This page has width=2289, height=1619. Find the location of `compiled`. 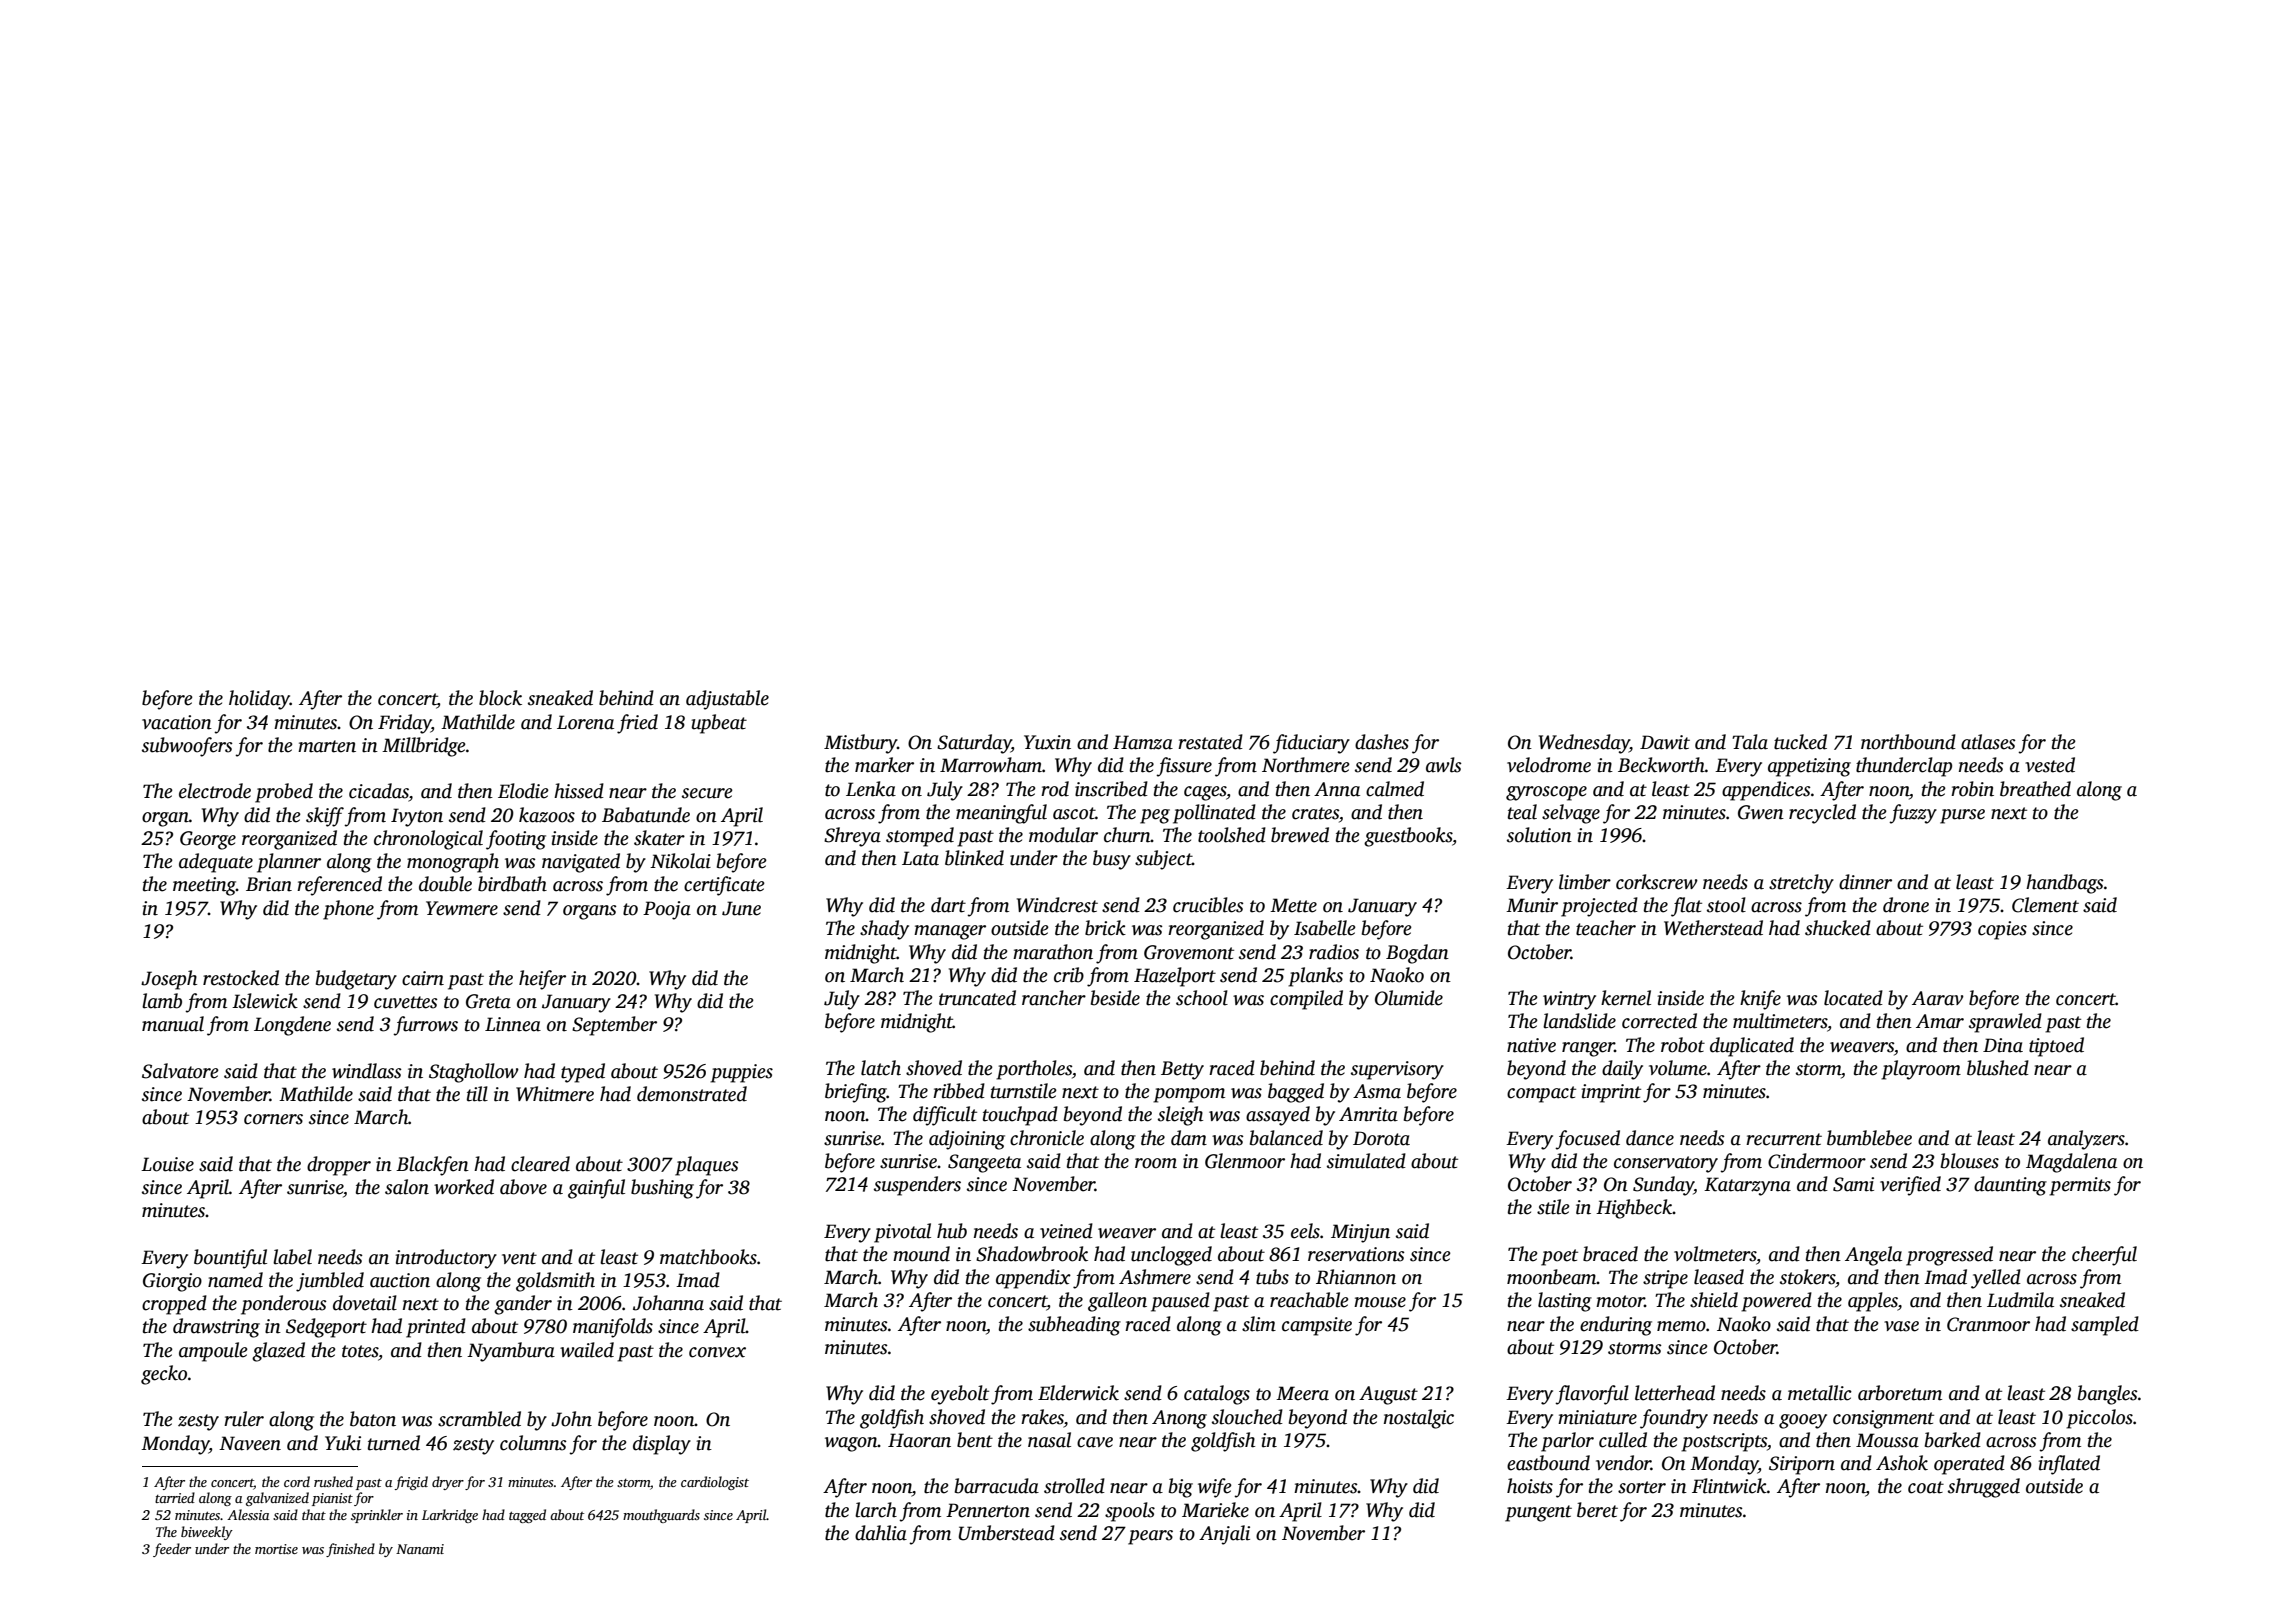

compiled is located at coordinates (1306, 1000).
